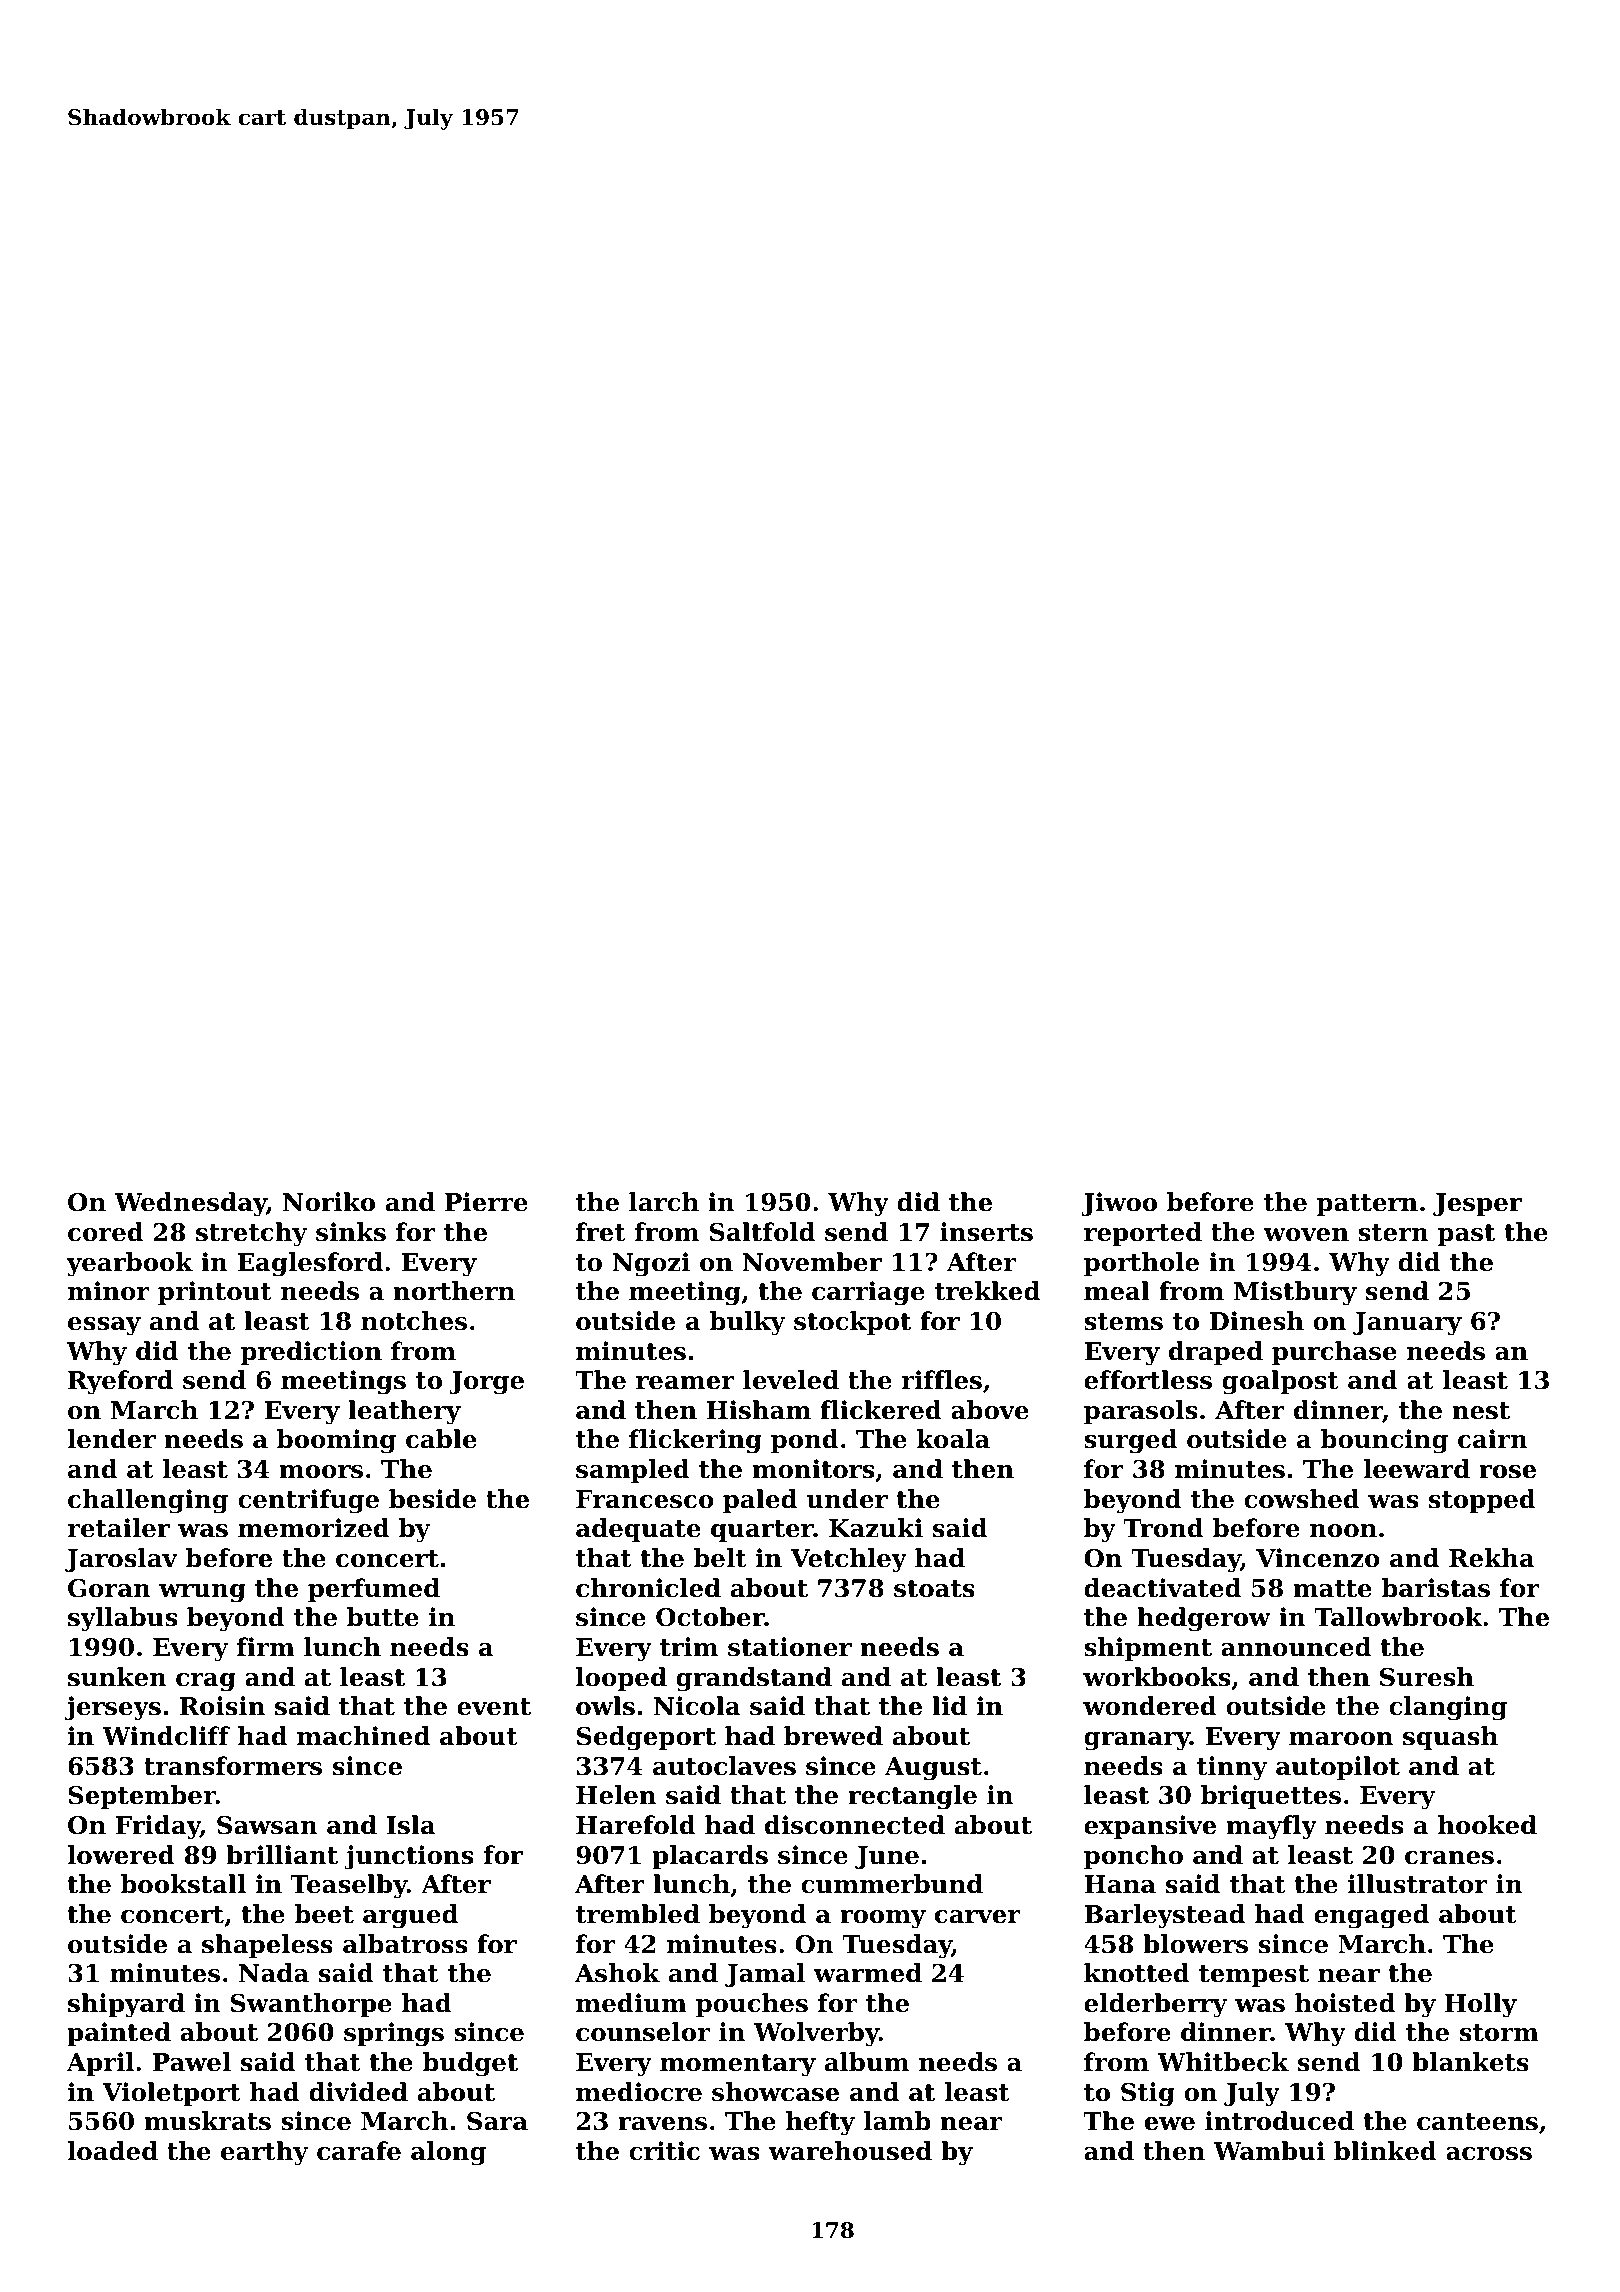 The image size is (1620, 2292). I want to click on nest, so click(1481, 1411).
